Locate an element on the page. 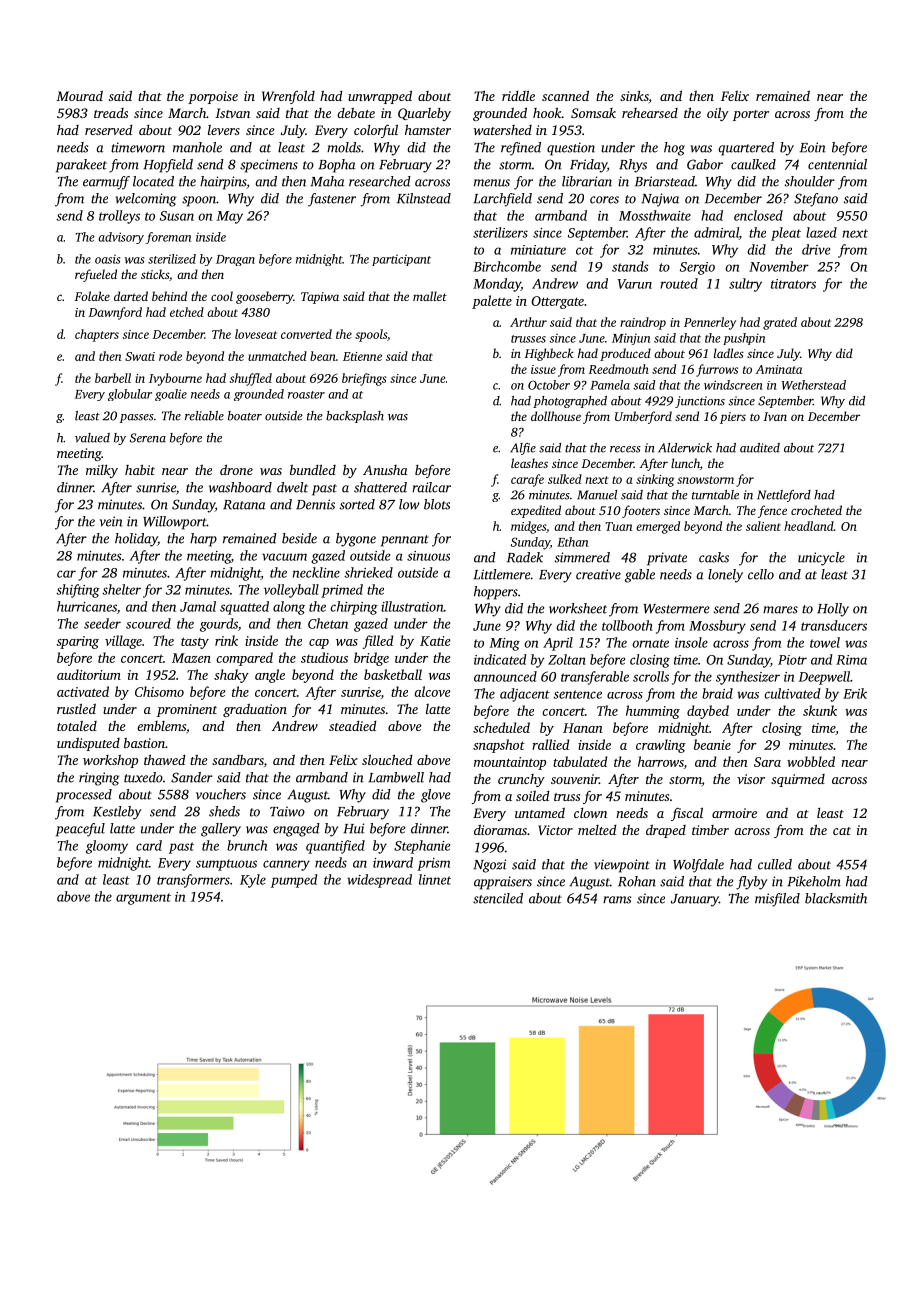  hamster is located at coordinates (428, 129).
